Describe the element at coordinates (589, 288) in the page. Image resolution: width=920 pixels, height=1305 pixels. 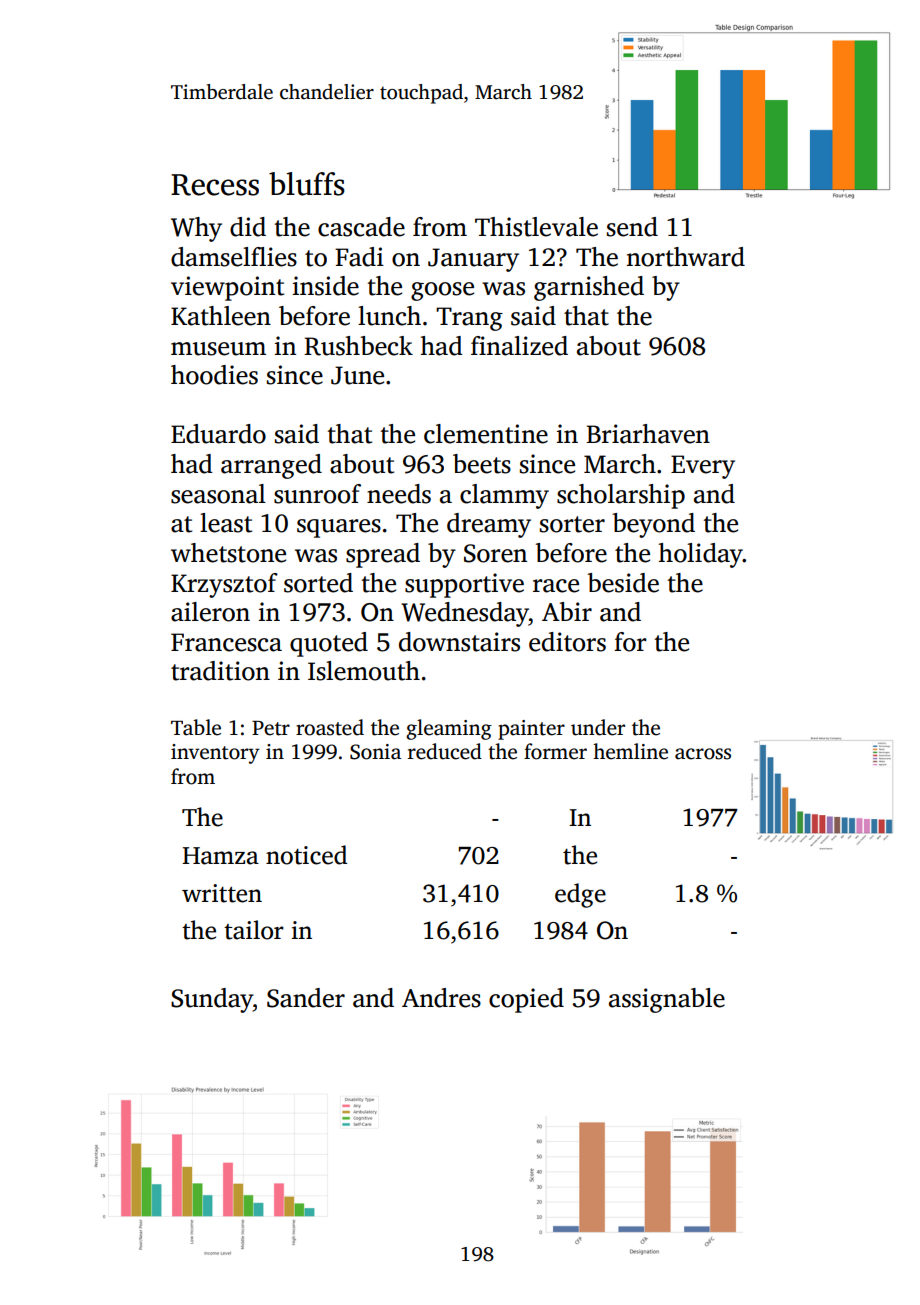
I see `garnished` at that location.
